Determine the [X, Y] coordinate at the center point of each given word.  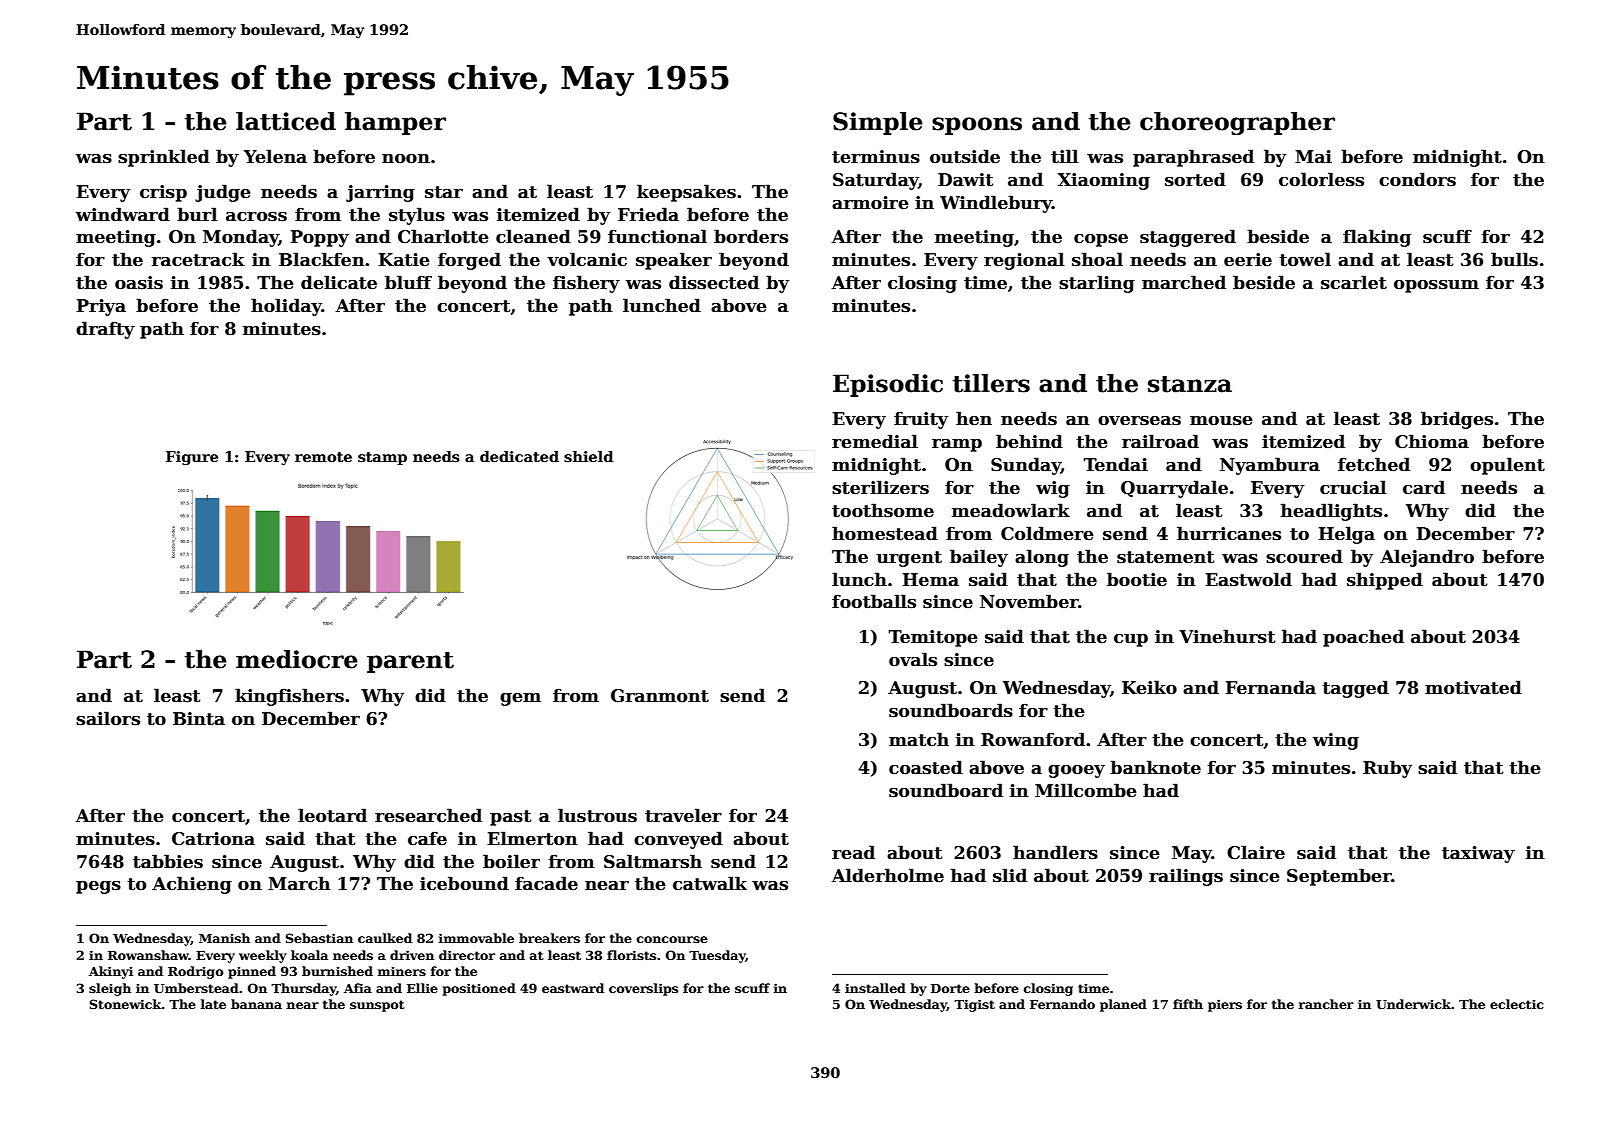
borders [751, 236]
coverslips [643, 989]
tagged [1355, 689]
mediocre [297, 659]
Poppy [319, 238]
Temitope [933, 638]
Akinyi [111, 972]
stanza [1190, 384]
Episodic [888, 385]
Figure [192, 458]
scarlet [1354, 282]
